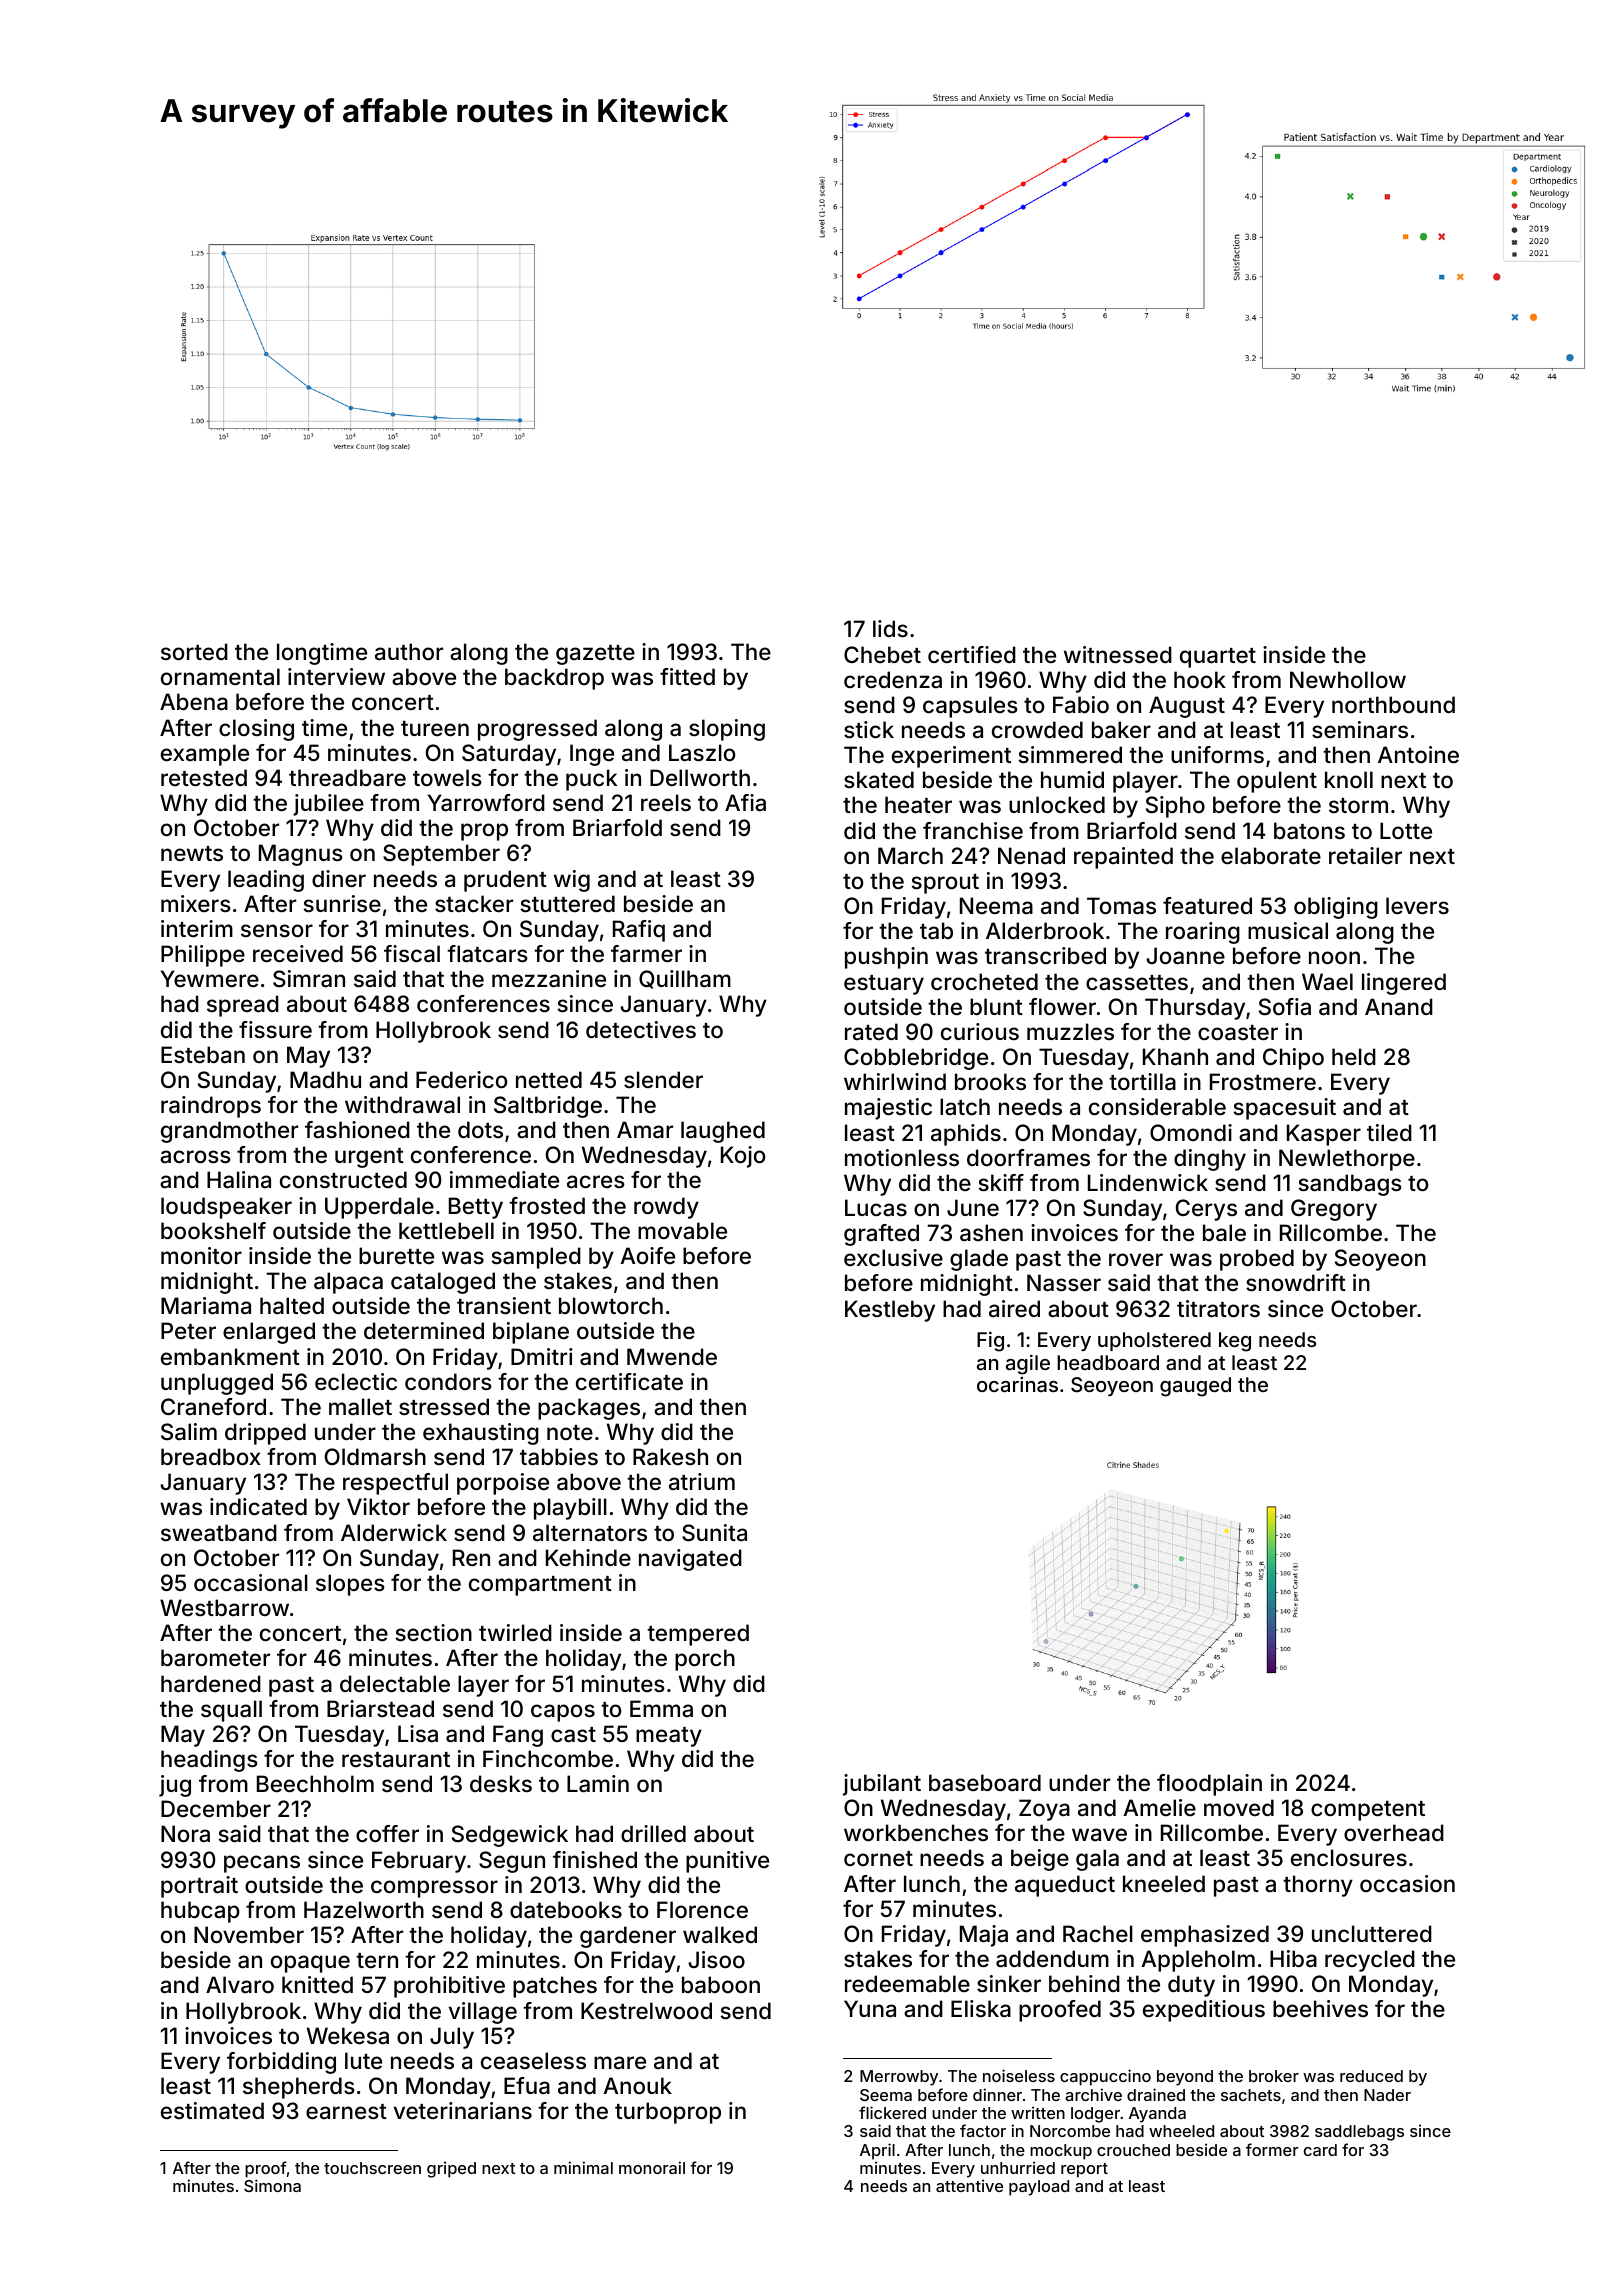 Image resolution: width=1620 pixels, height=2292 pixels. Describe the element at coordinates (194, 651) in the screenshot. I see `sorted` at that location.
